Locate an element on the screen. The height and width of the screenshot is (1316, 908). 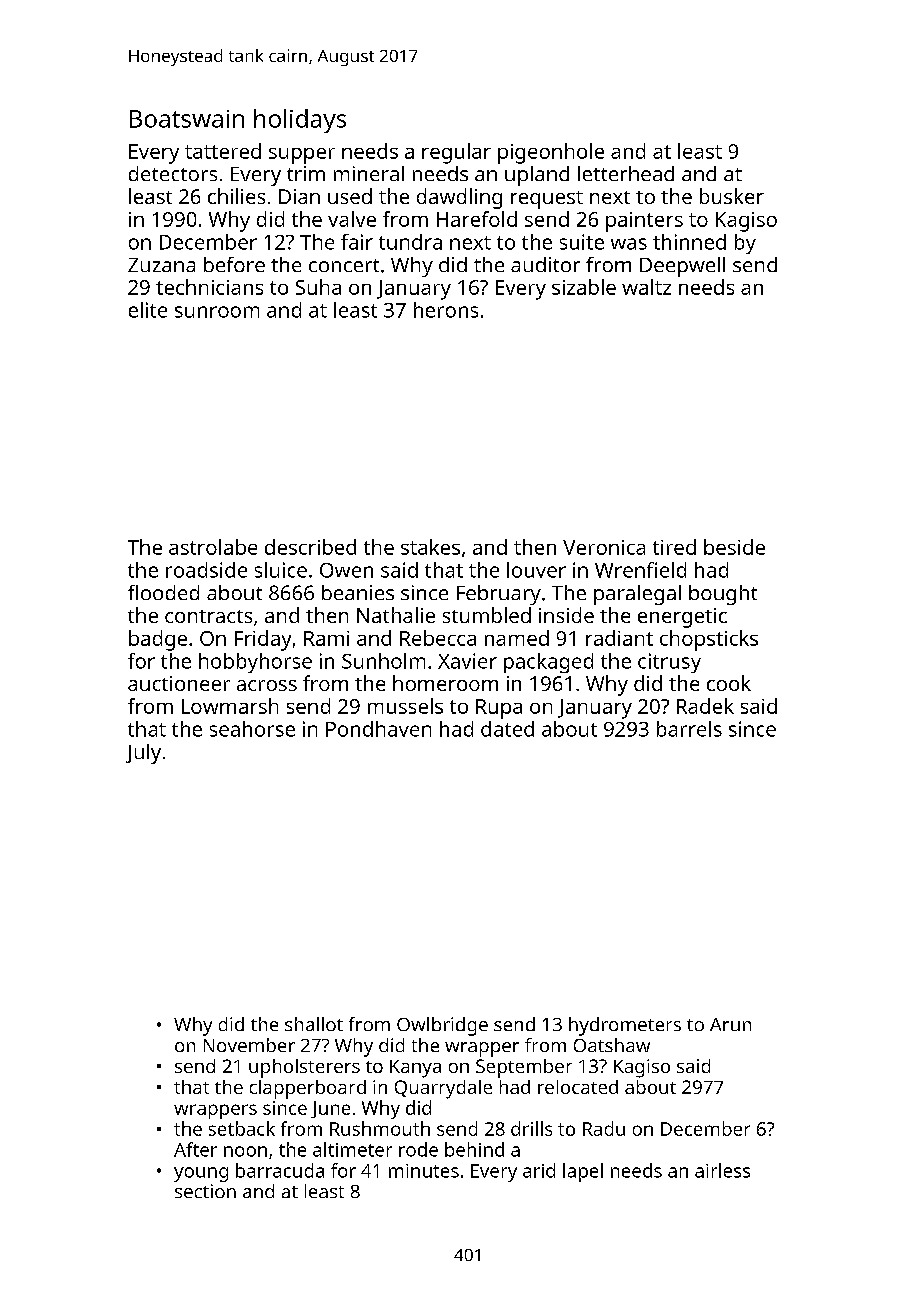
packaged is located at coordinates (548, 663).
